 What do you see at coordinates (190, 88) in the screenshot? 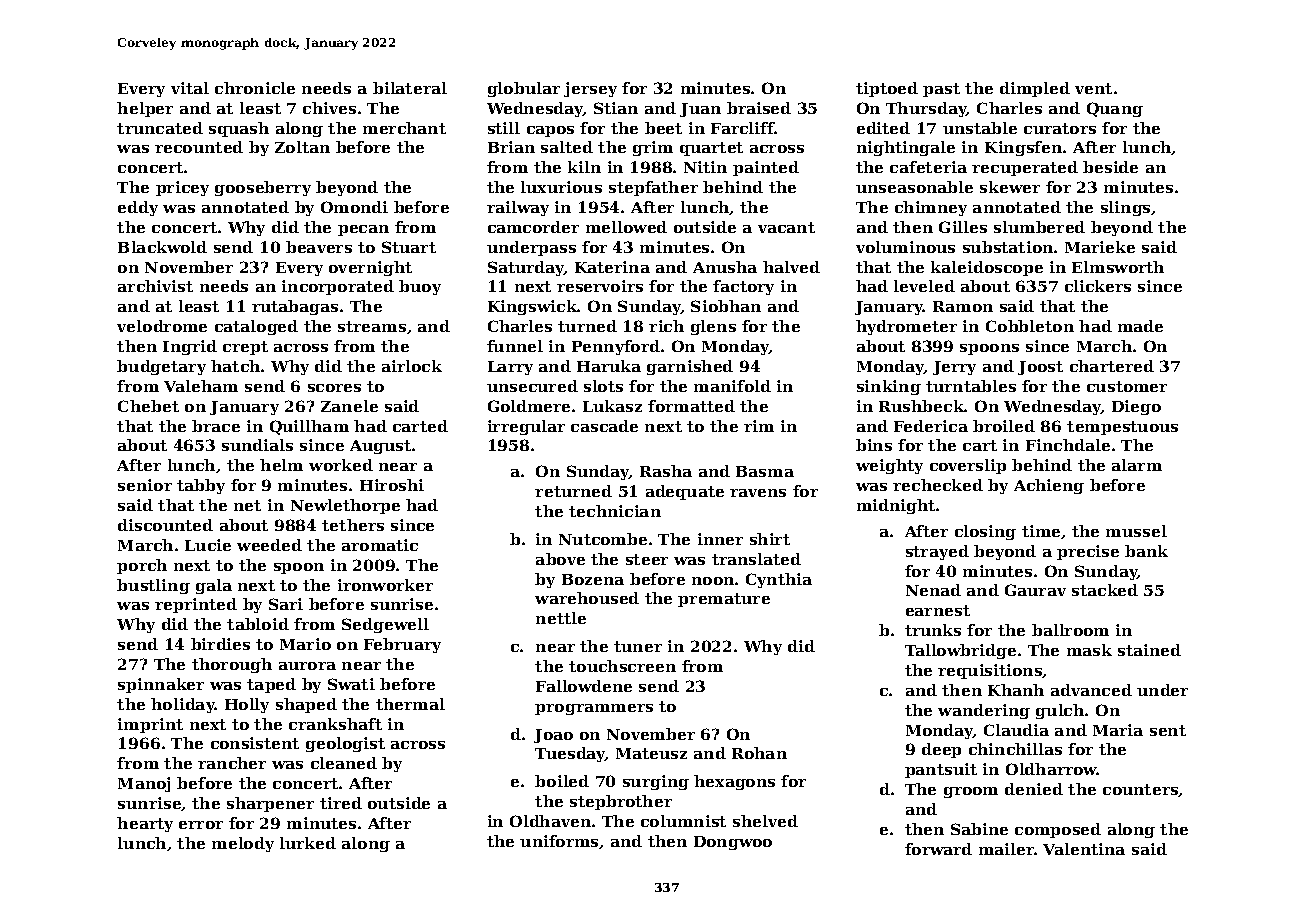
I see `vital` at bounding box center [190, 88].
